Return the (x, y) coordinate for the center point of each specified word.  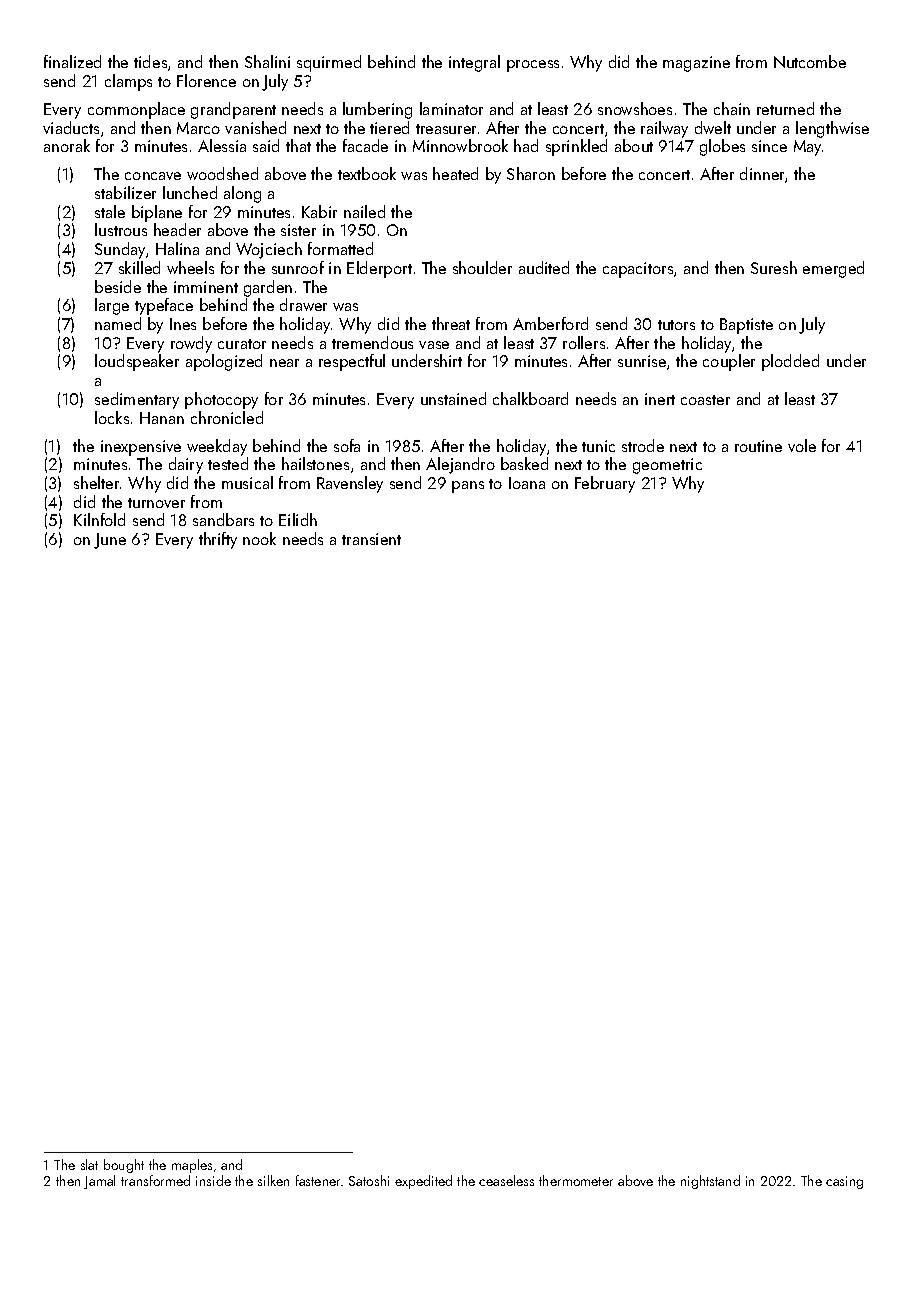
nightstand (710, 1182)
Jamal (99, 1182)
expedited (423, 1182)
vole (802, 445)
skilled (139, 267)
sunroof (298, 267)
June (110, 541)
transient (371, 539)
